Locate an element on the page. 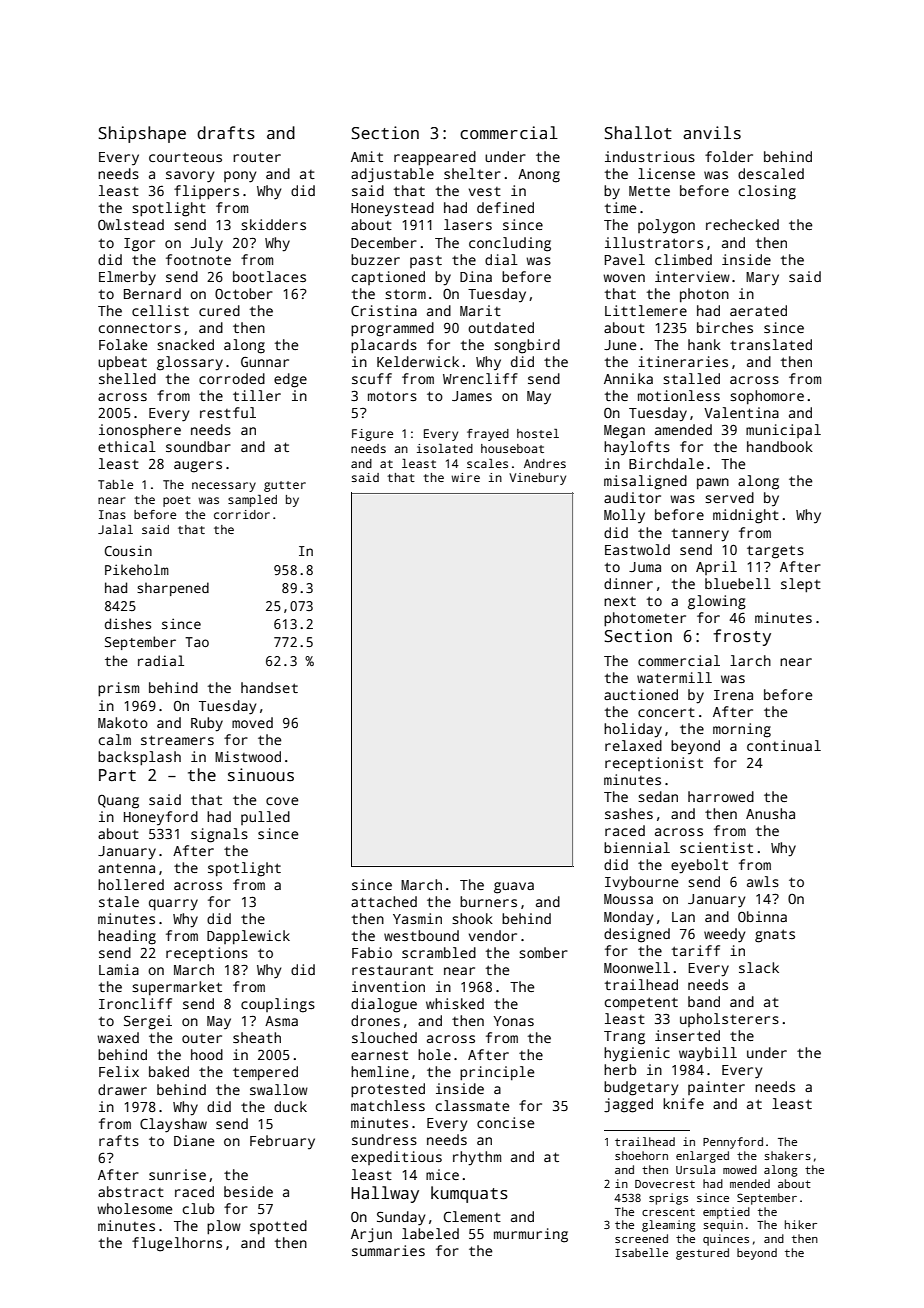 The height and width of the page is (1308, 924). gutter is located at coordinates (285, 486).
